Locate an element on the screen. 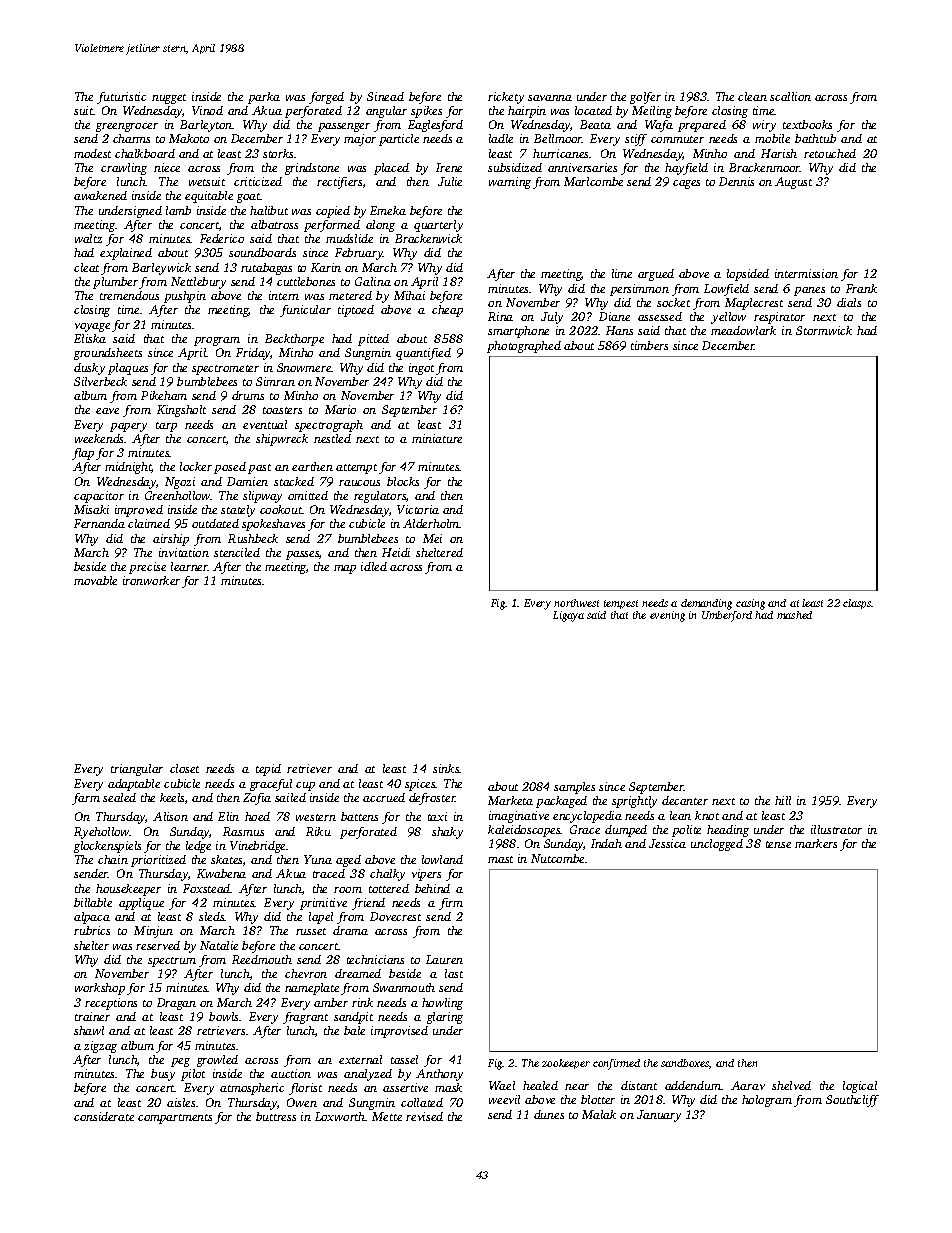  shelved is located at coordinates (791, 1085).
